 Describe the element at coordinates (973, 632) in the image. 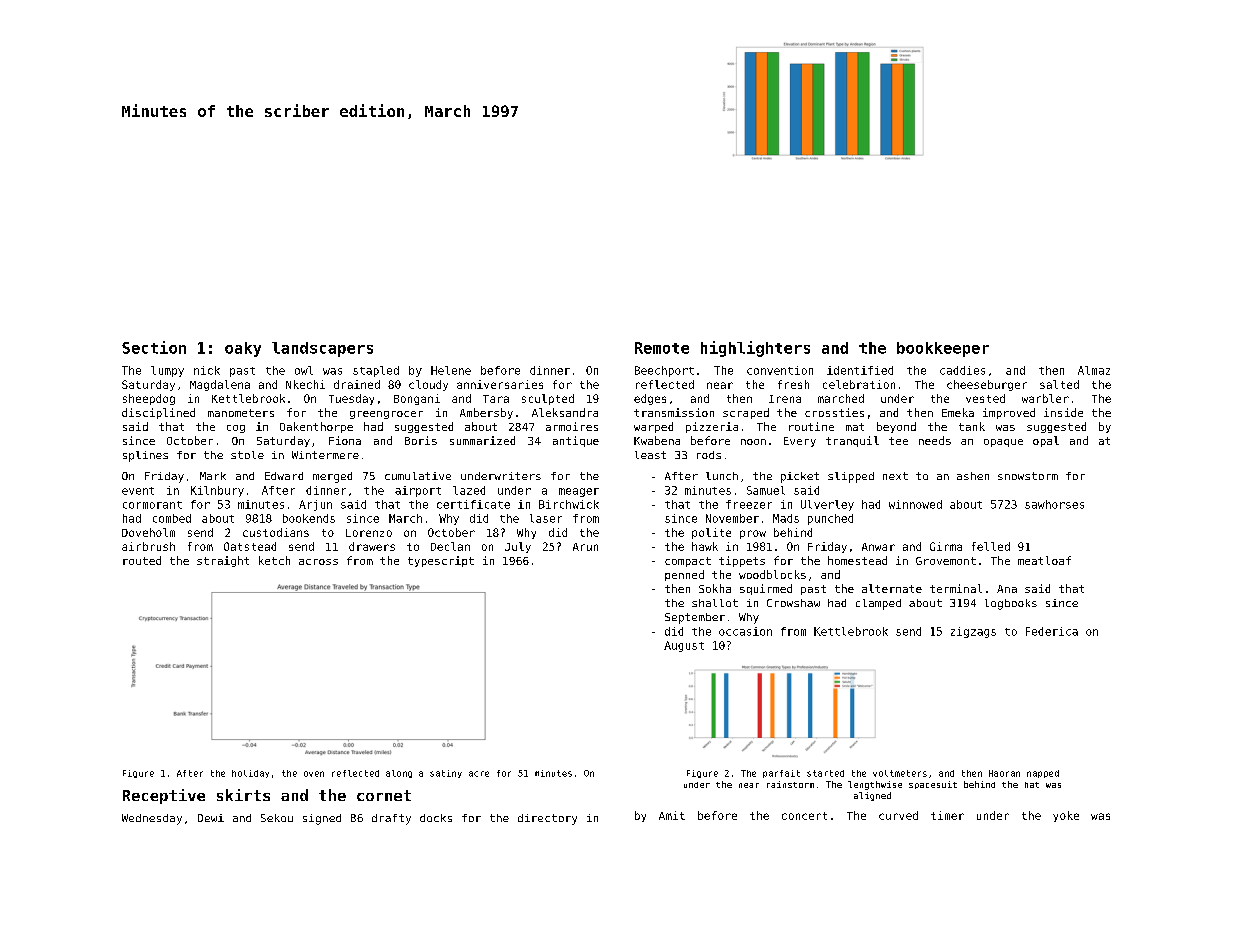

I see `zigzags` at that location.
